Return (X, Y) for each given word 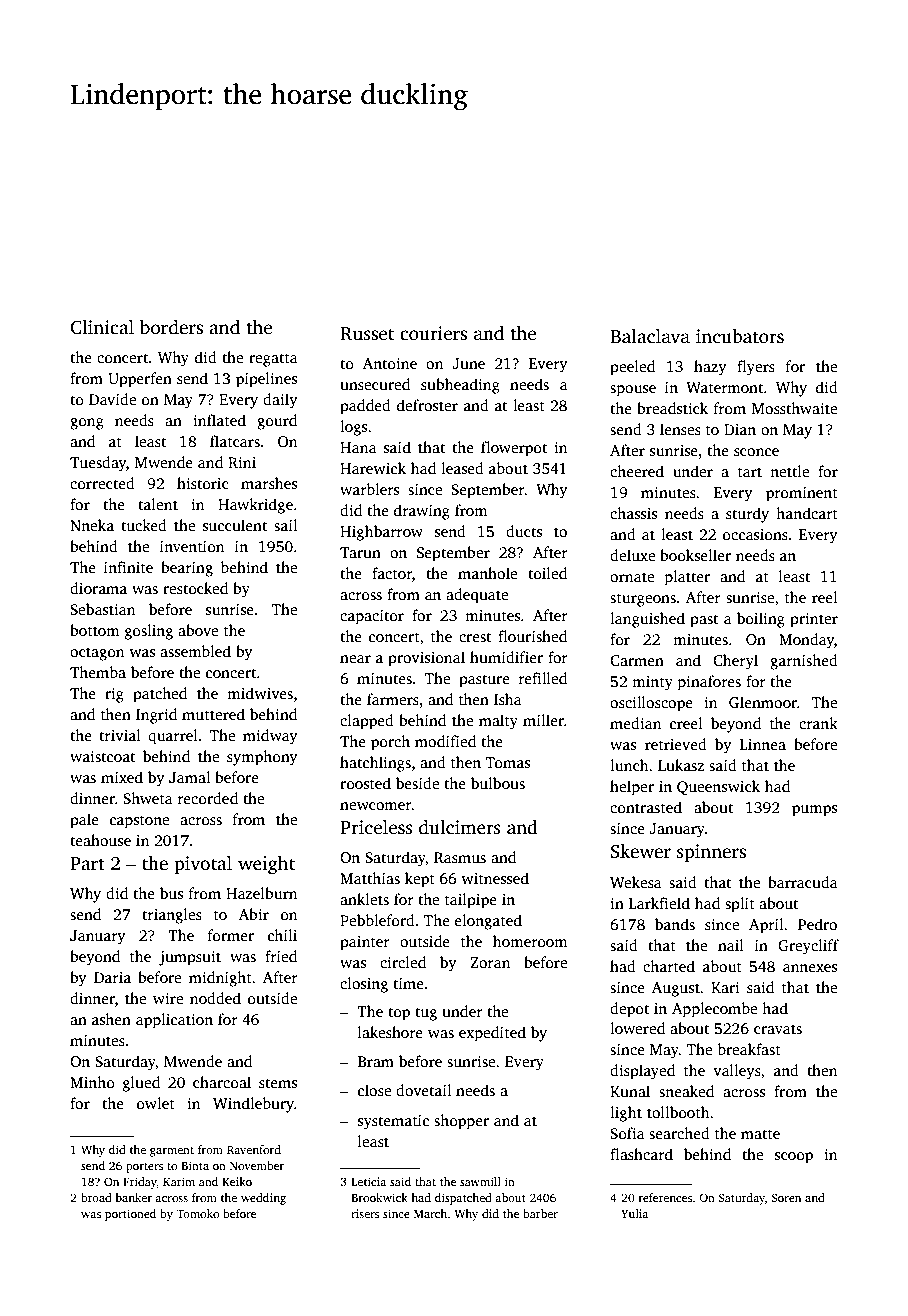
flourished (532, 636)
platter (687, 578)
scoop (794, 1158)
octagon (97, 654)
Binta (195, 1165)
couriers (433, 333)
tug (426, 1014)
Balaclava (650, 336)
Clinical (102, 327)
